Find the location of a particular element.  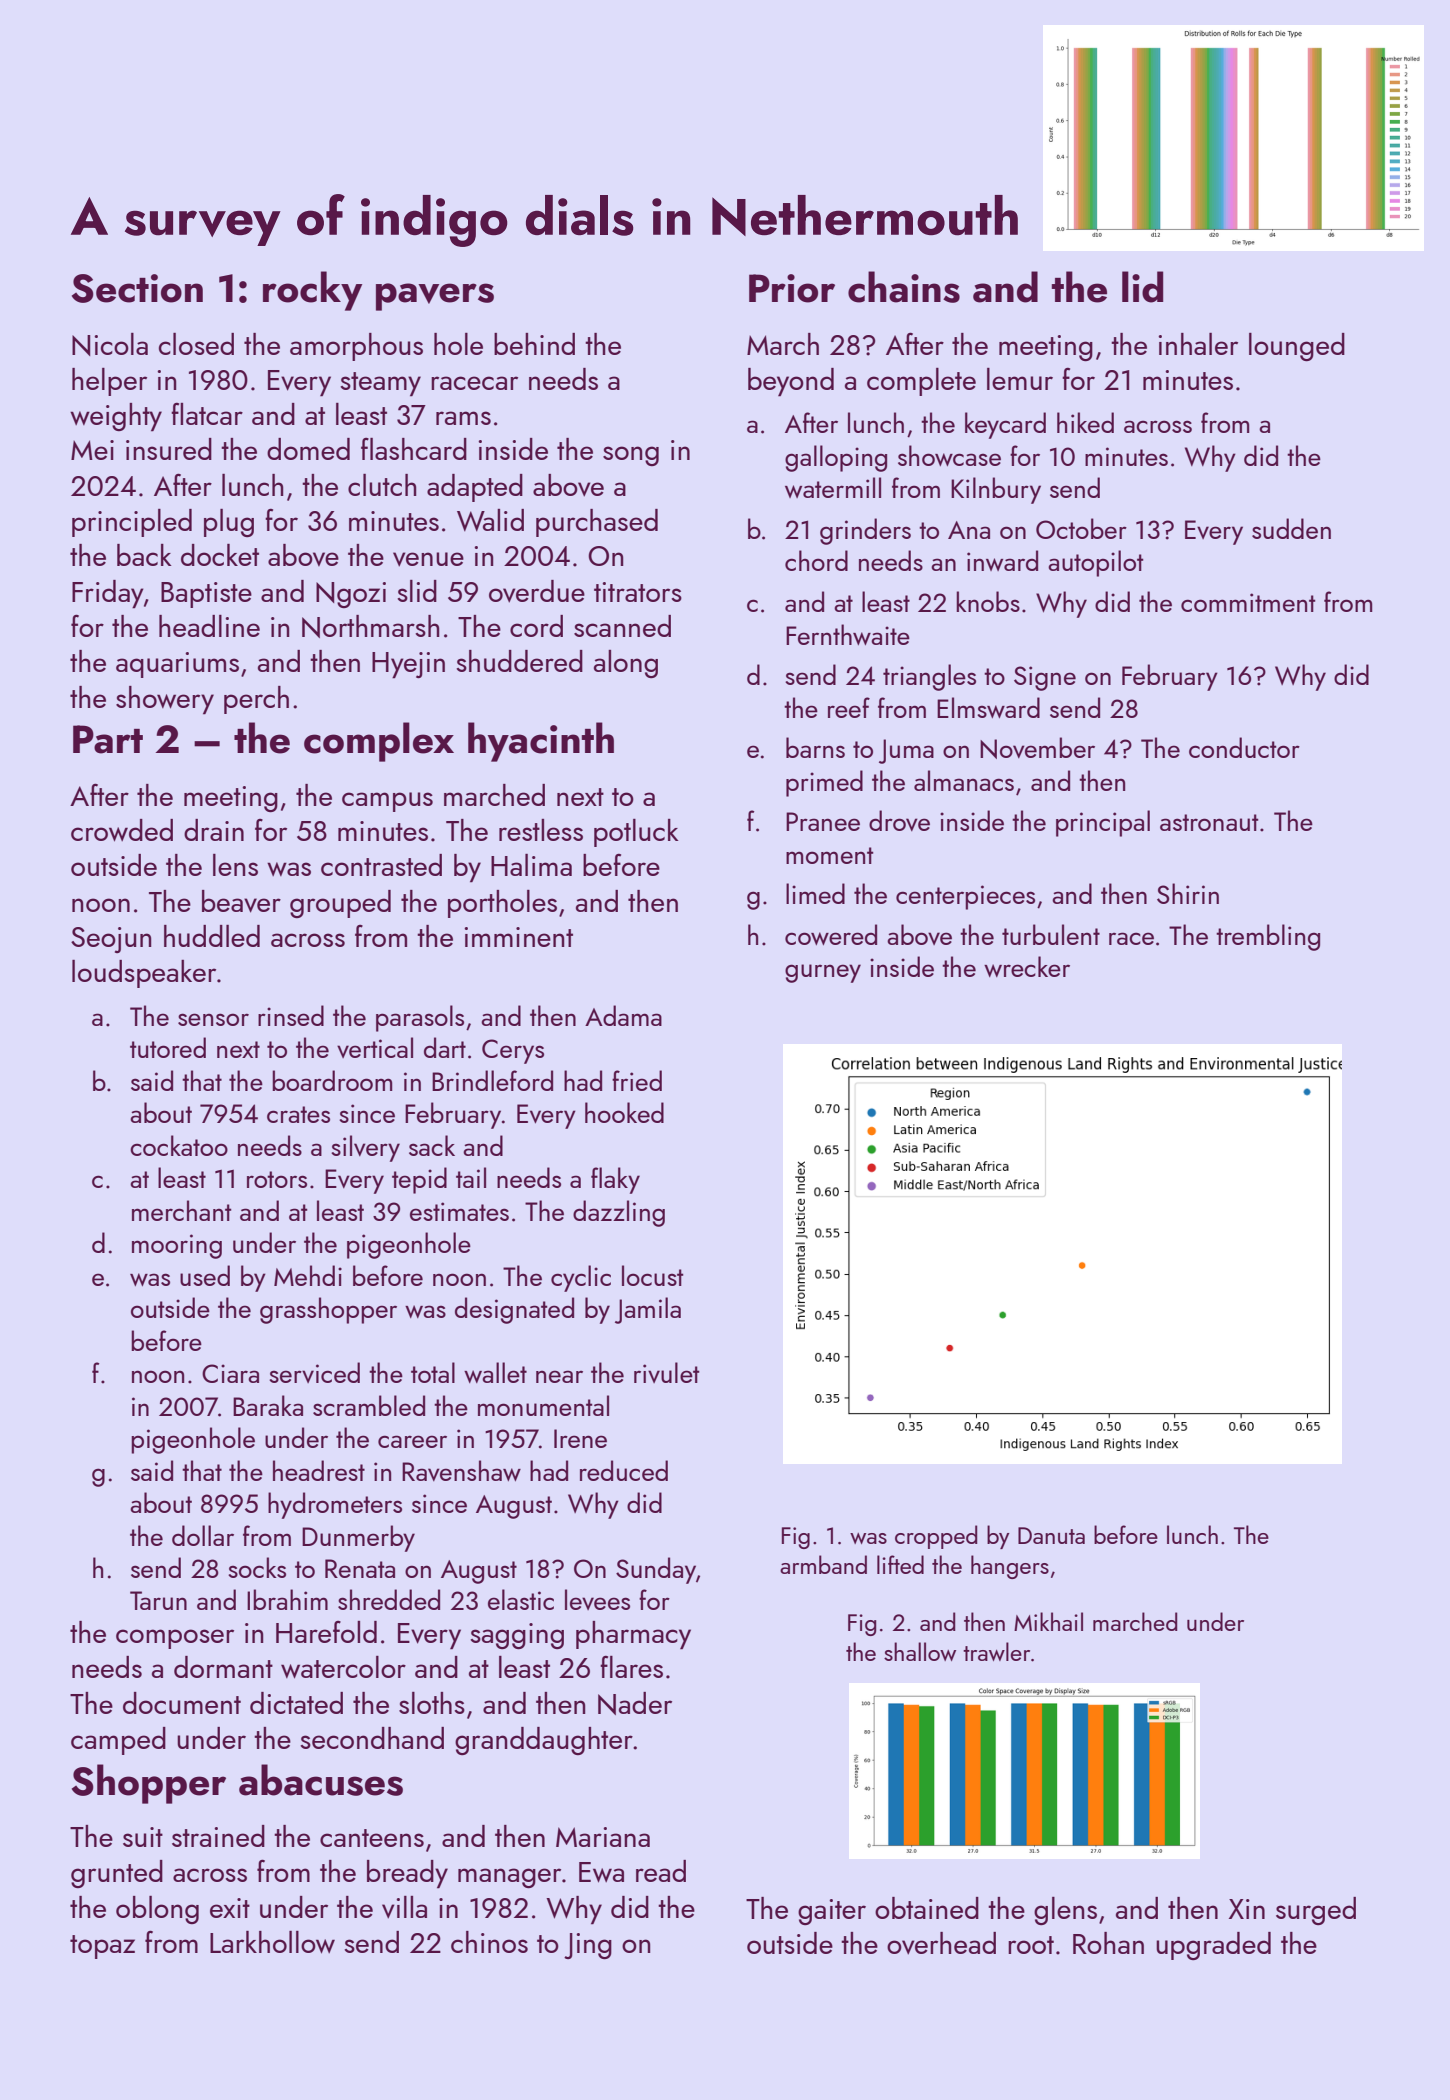

sudden is located at coordinates (1291, 528).
